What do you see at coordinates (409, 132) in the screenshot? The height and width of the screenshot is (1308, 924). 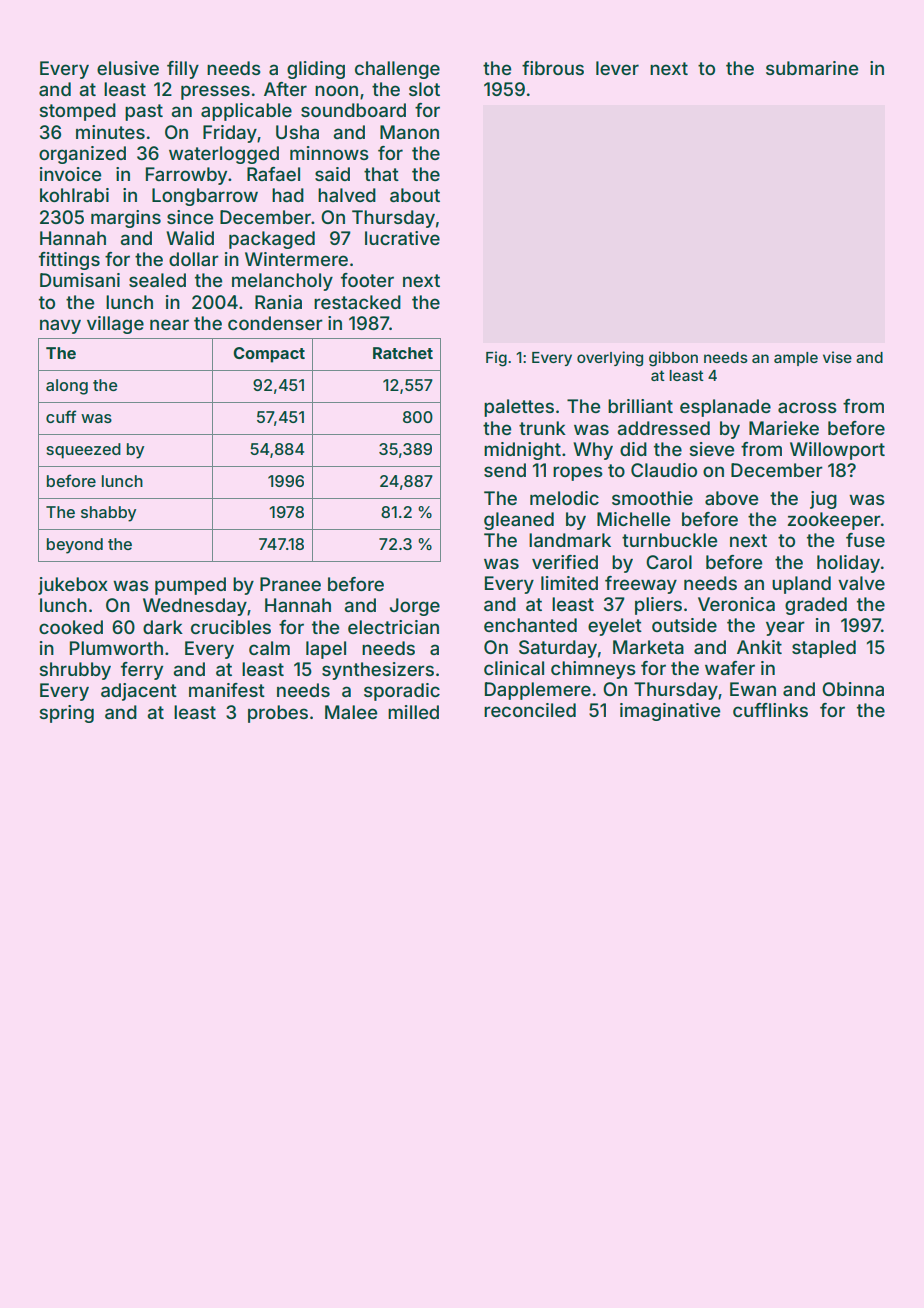 I see `Manon` at bounding box center [409, 132].
